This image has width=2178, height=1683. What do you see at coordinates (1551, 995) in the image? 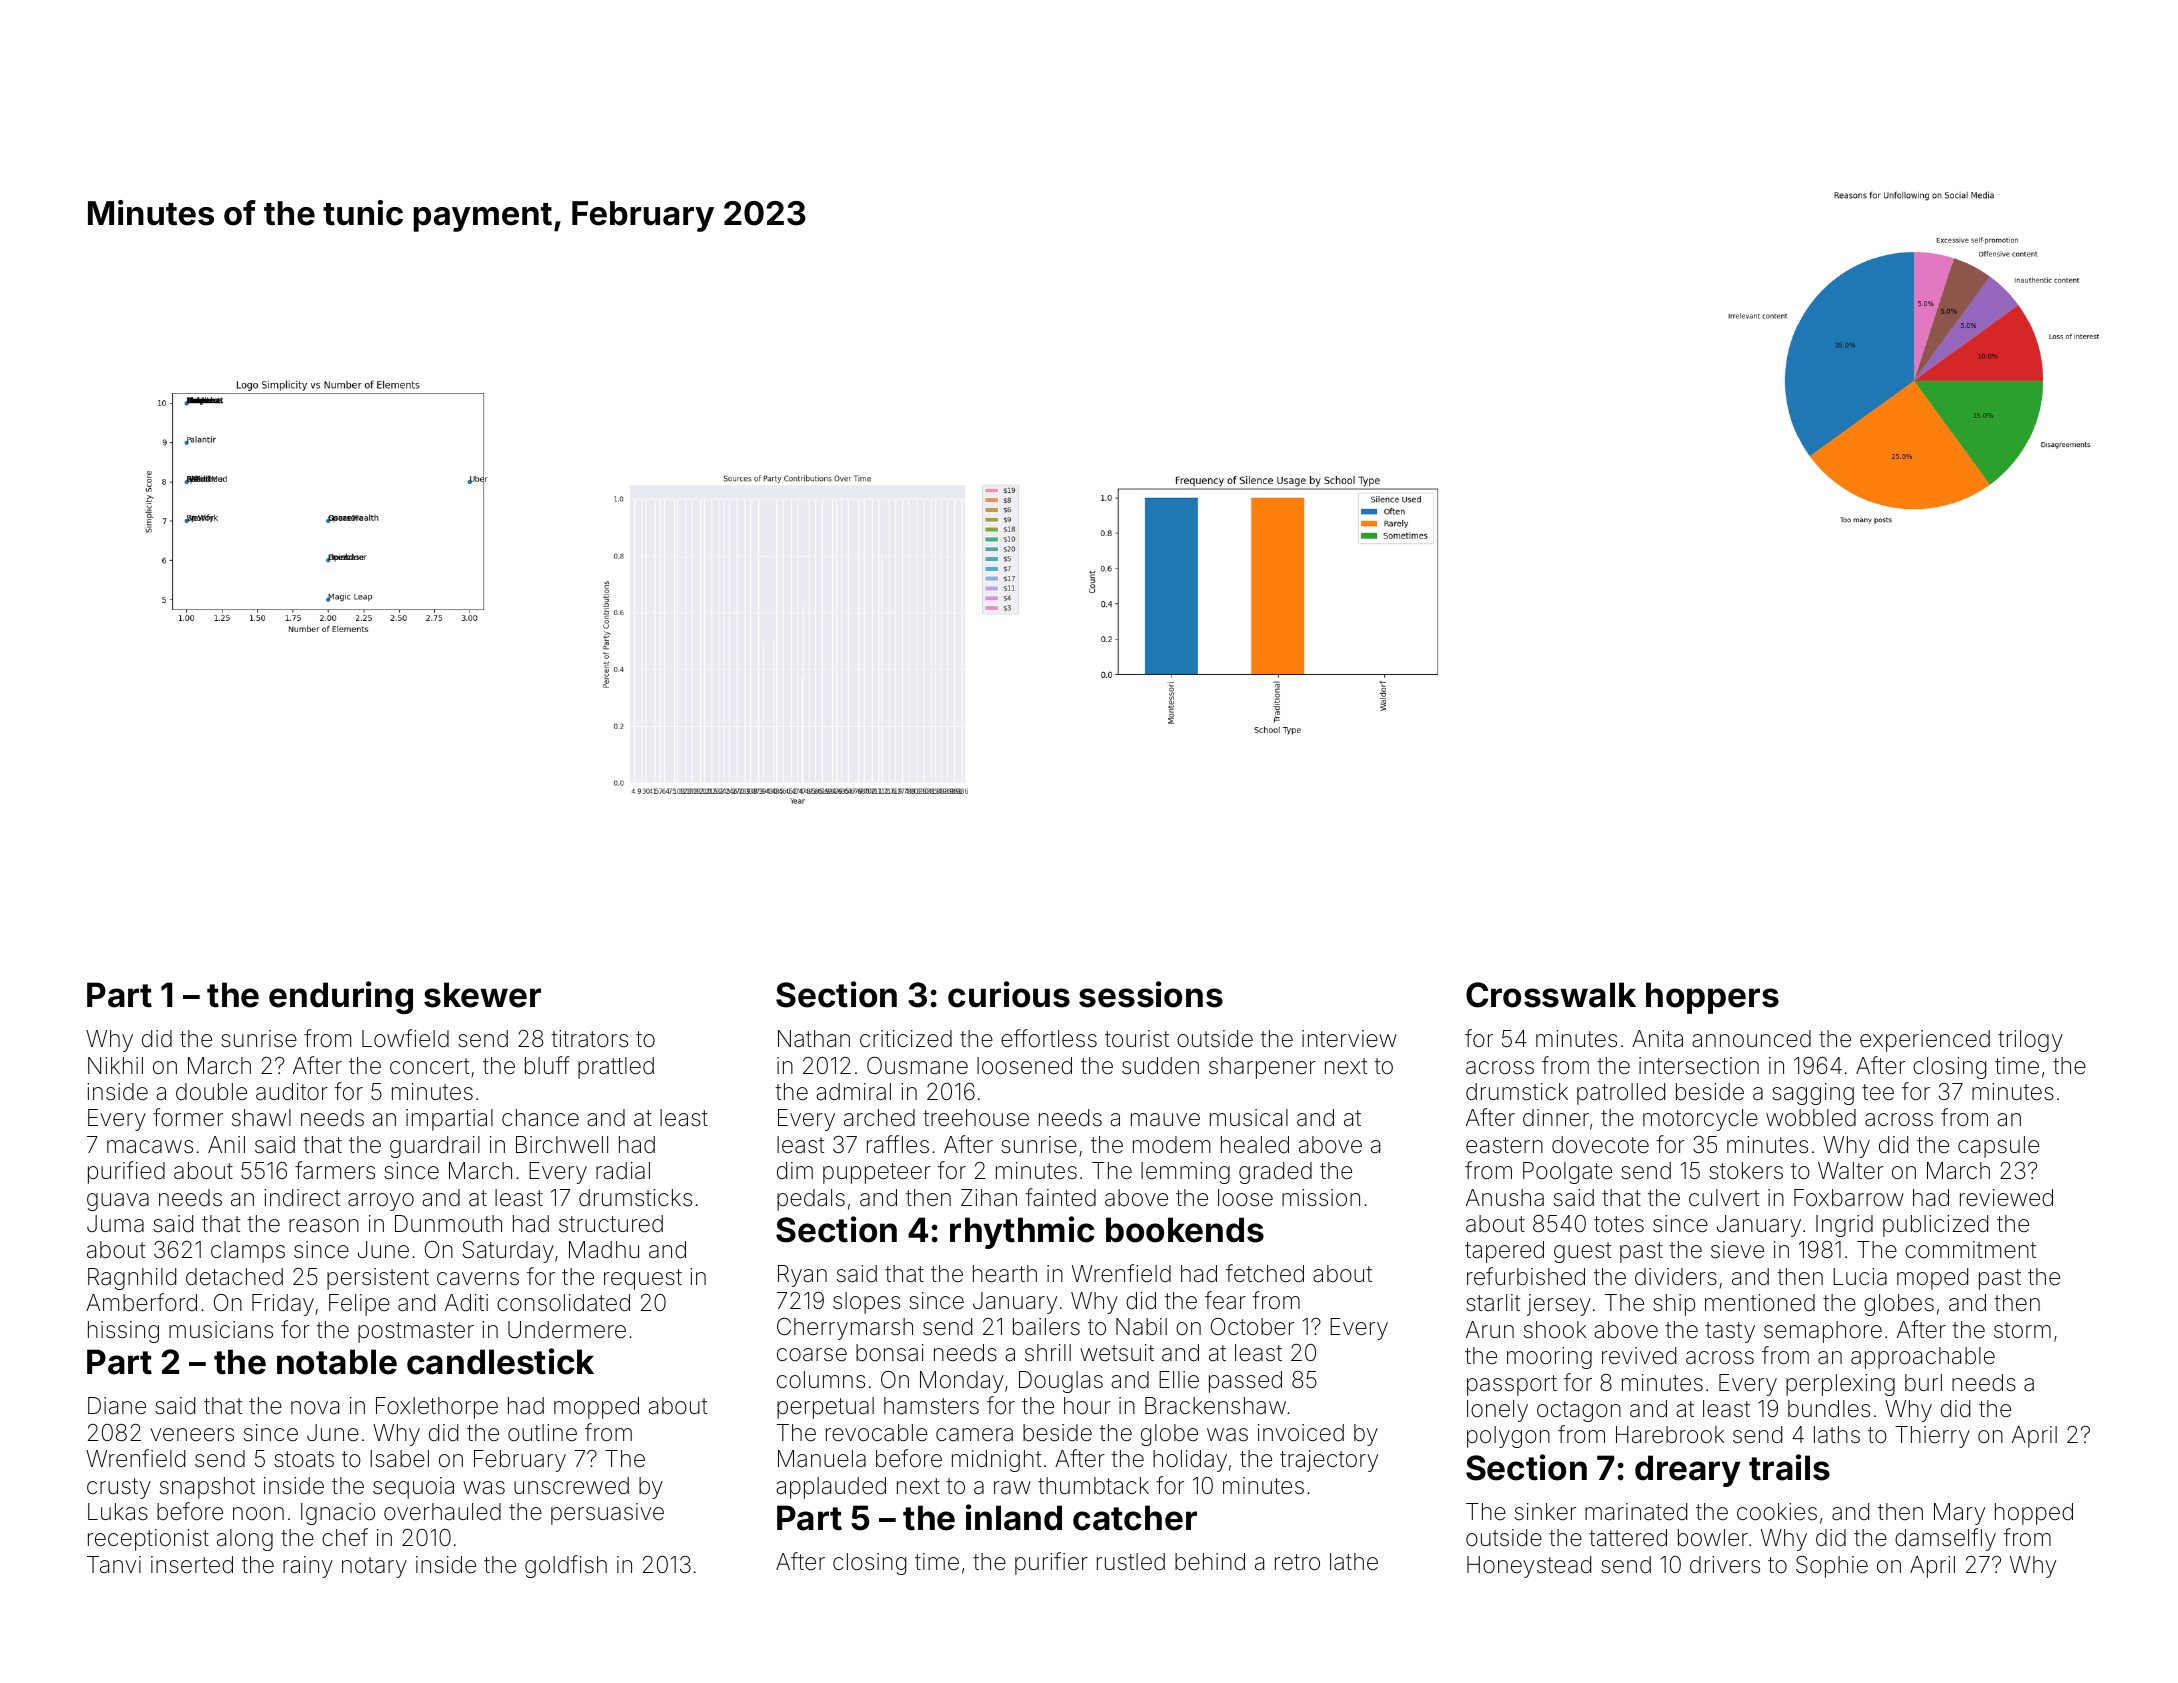
I see `Crosswalk` at bounding box center [1551, 995].
